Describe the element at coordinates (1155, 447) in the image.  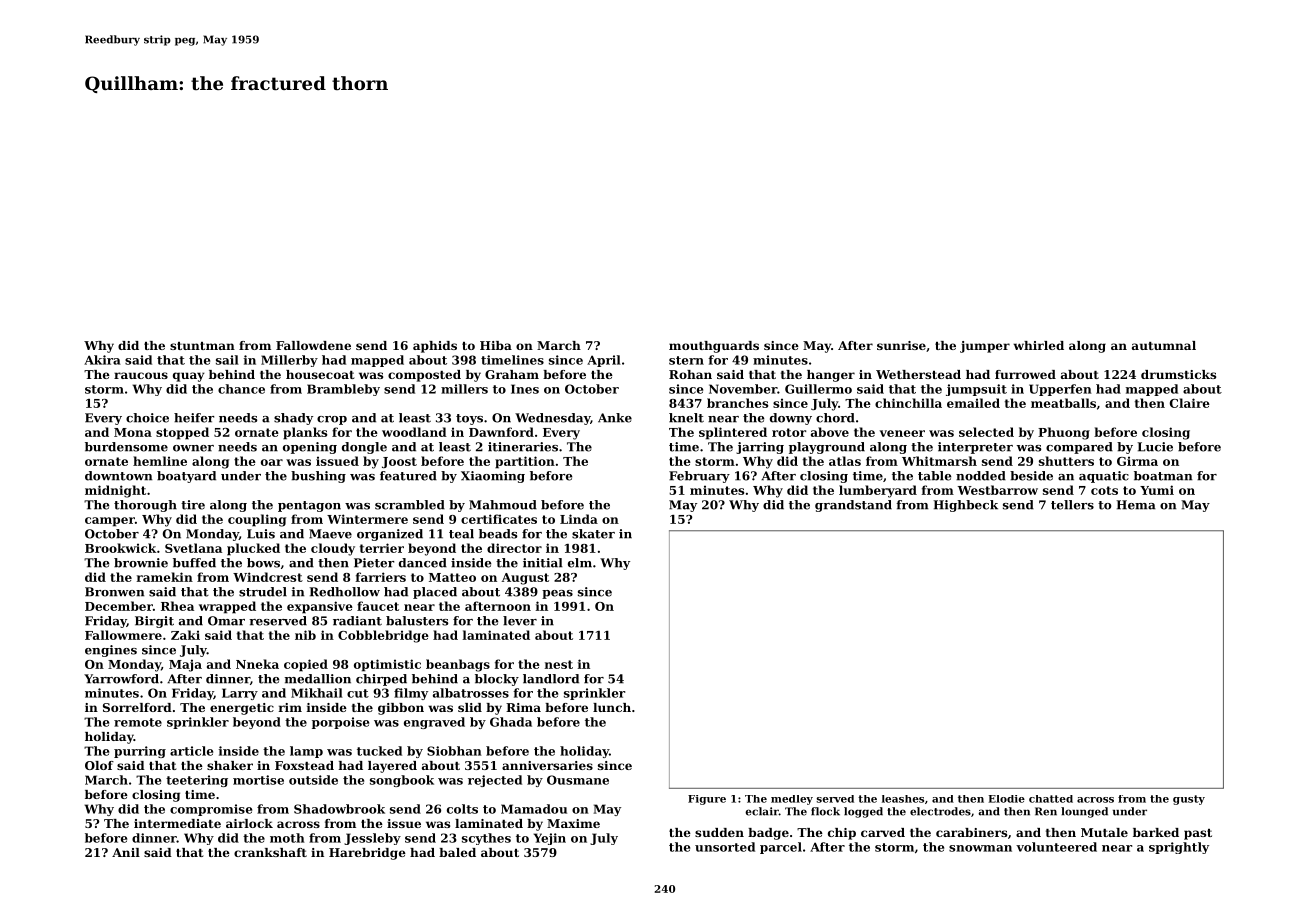
I see `Lucie` at that location.
